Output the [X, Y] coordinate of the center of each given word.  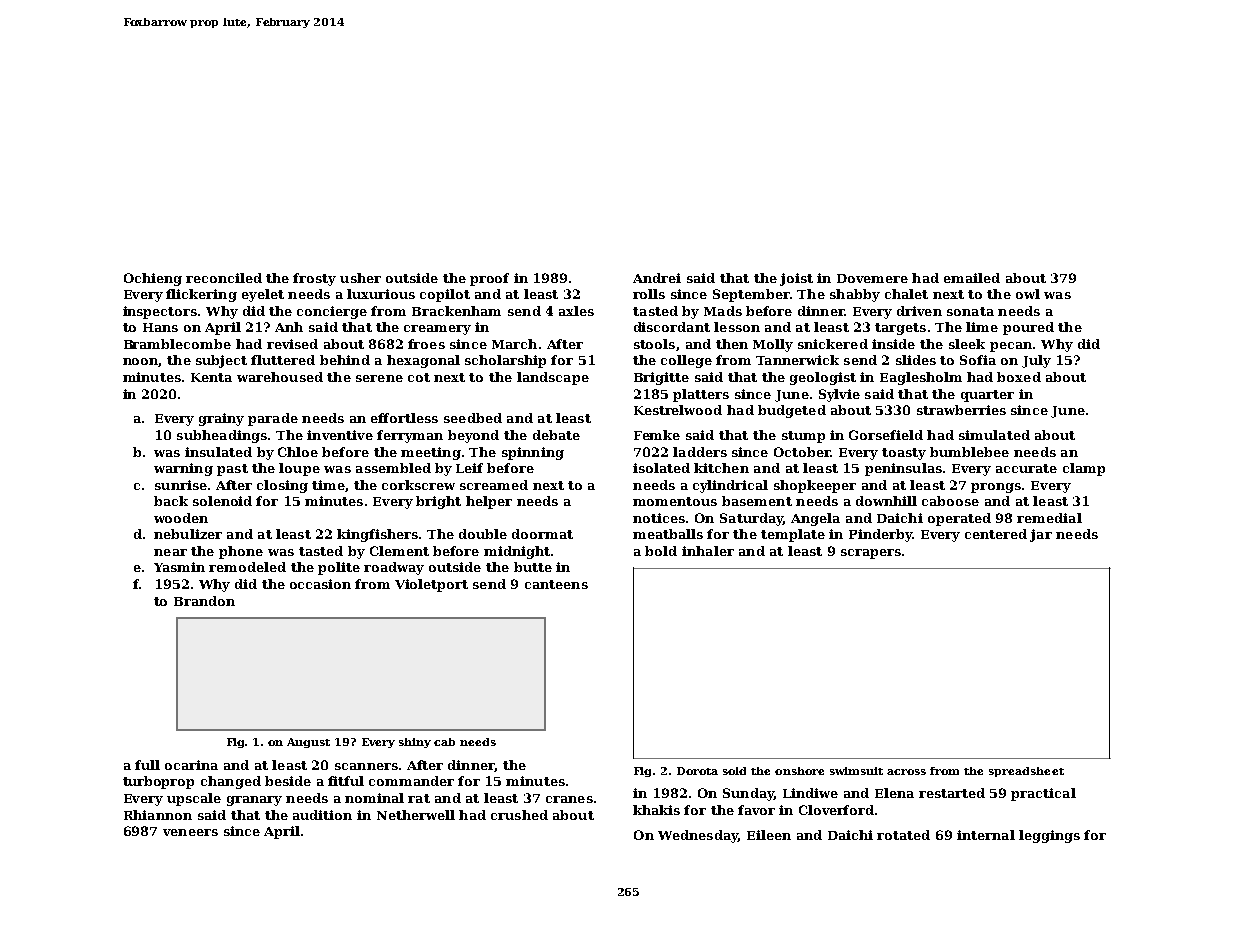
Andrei [657, 278]
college [686, 361]
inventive [340, 435]
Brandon [204, 601]
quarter [987, 396]
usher [360, 278]
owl [1028, 294]
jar [1041, 535]
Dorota [697, 771]
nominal [374, 798]
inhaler [708, 551]
